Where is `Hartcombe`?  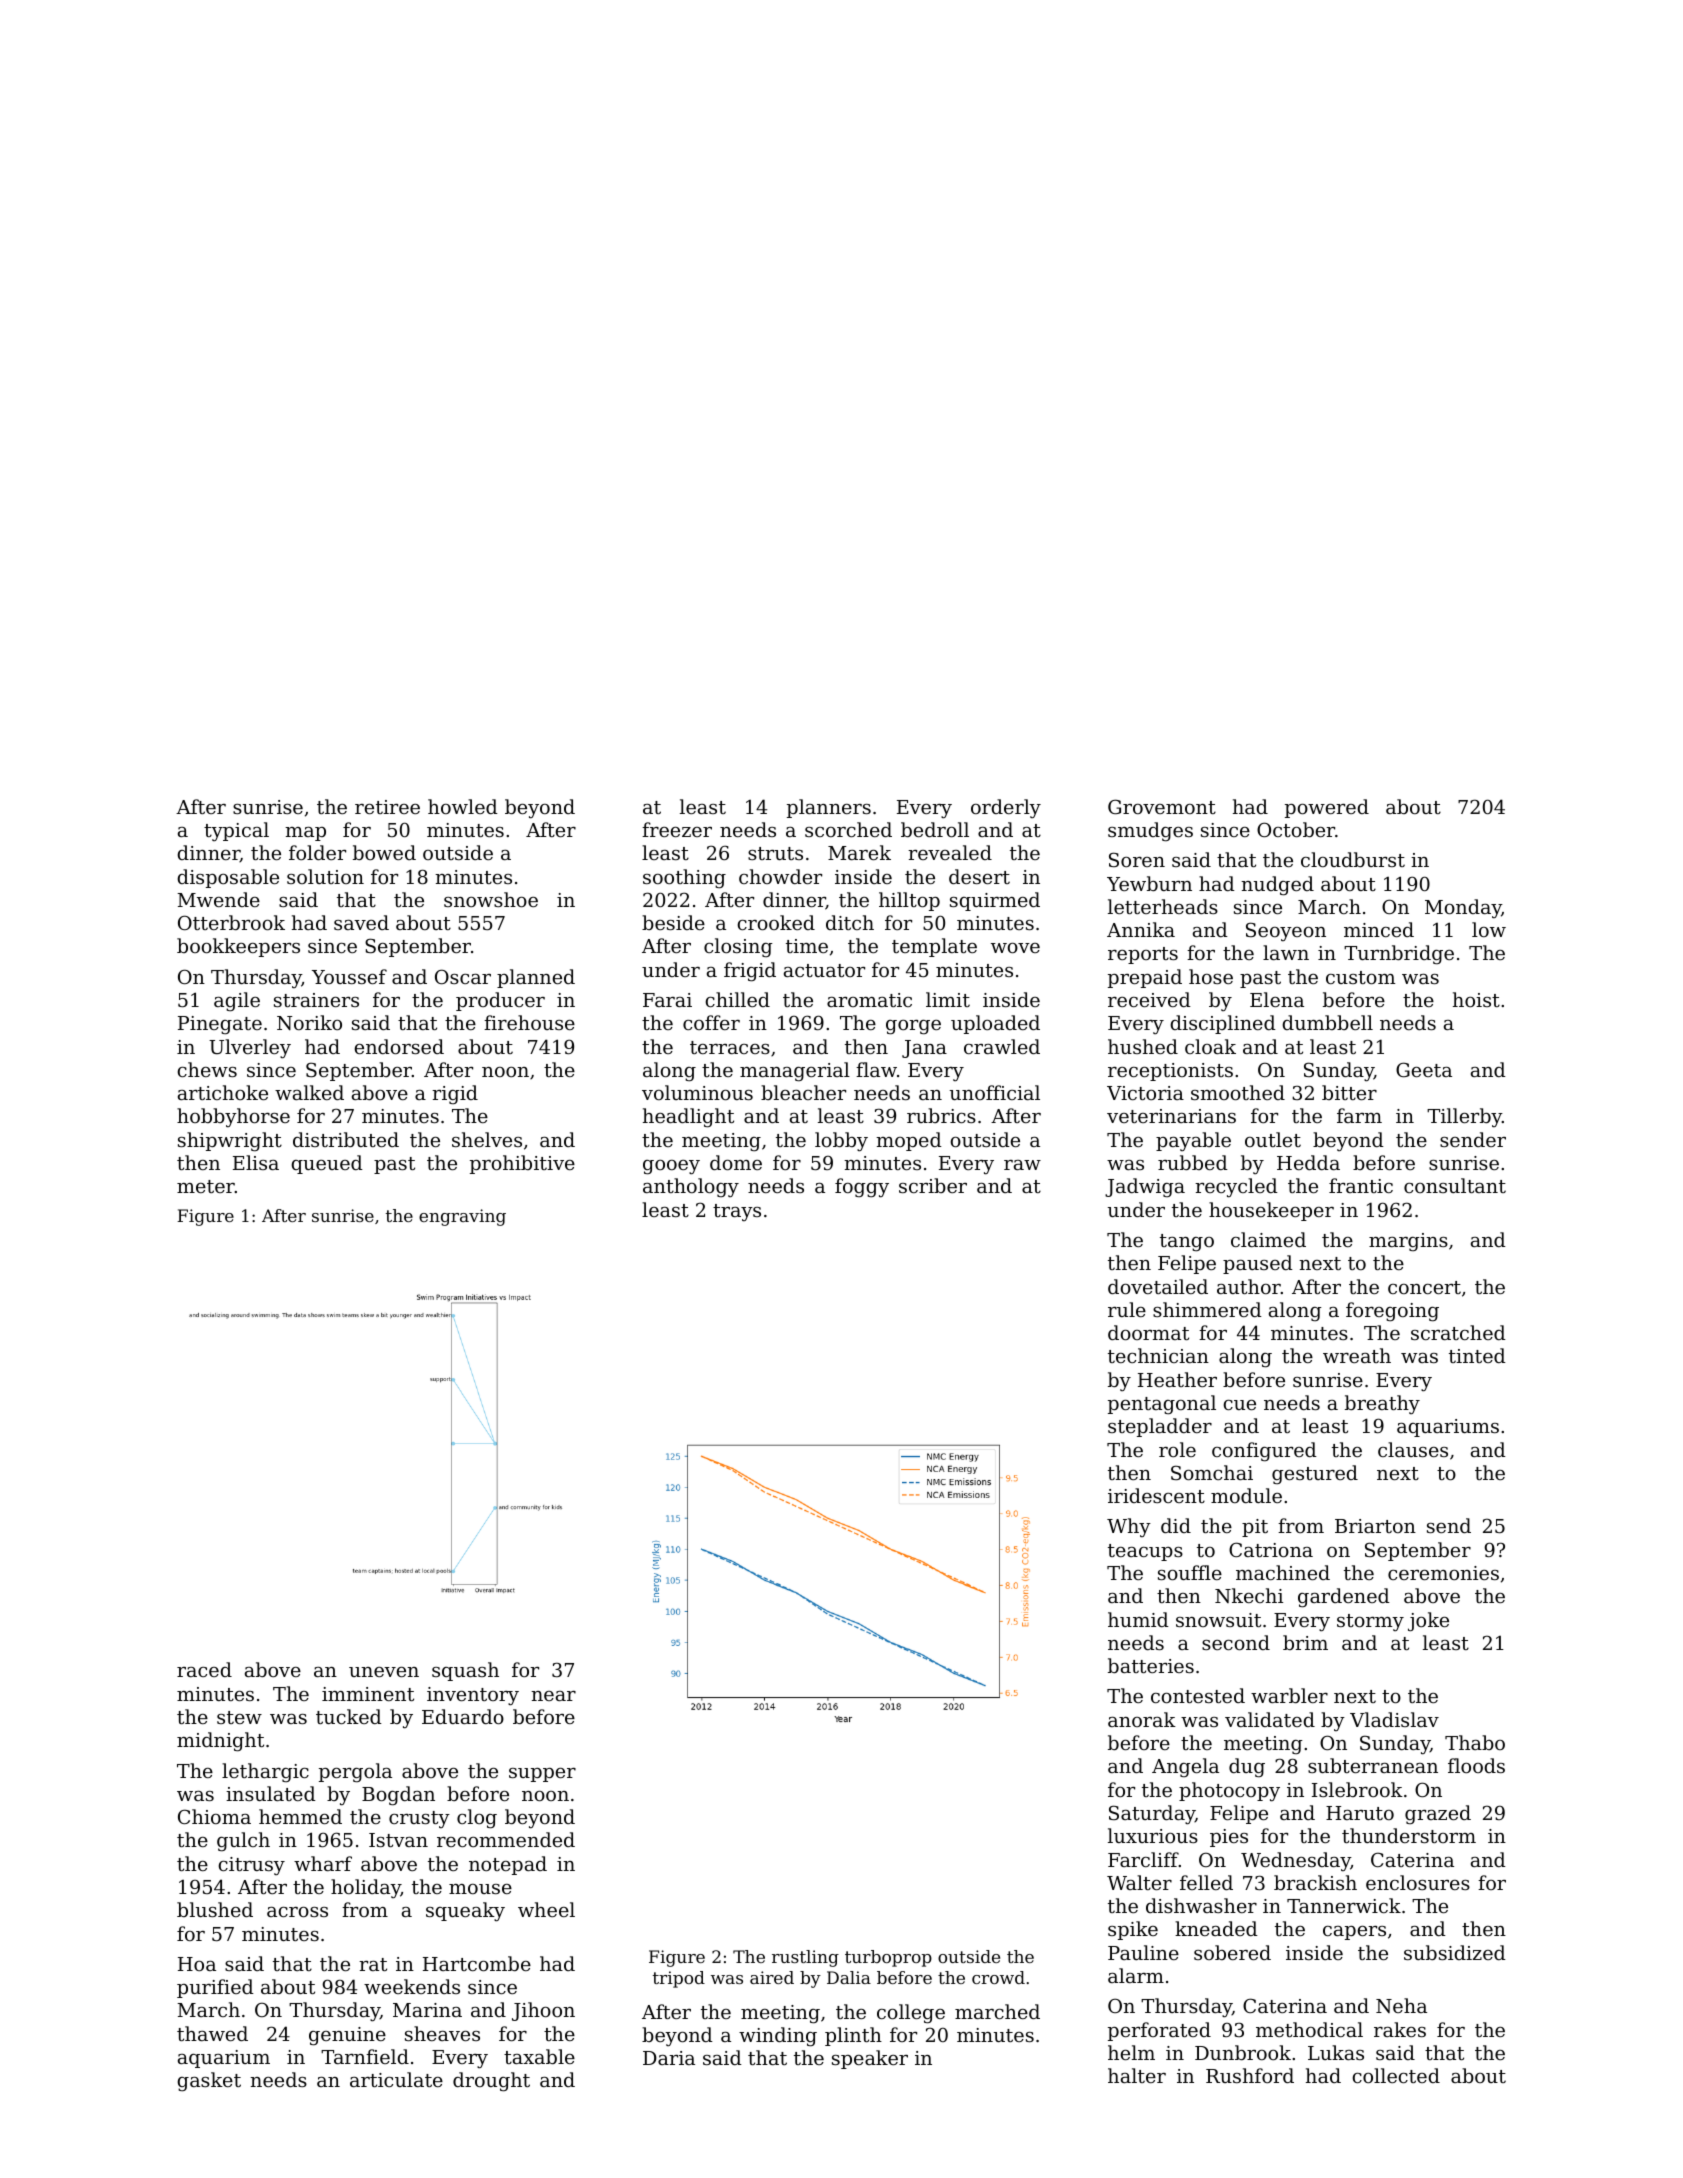 Hartcombe is located at coordinates (477, 1963).
